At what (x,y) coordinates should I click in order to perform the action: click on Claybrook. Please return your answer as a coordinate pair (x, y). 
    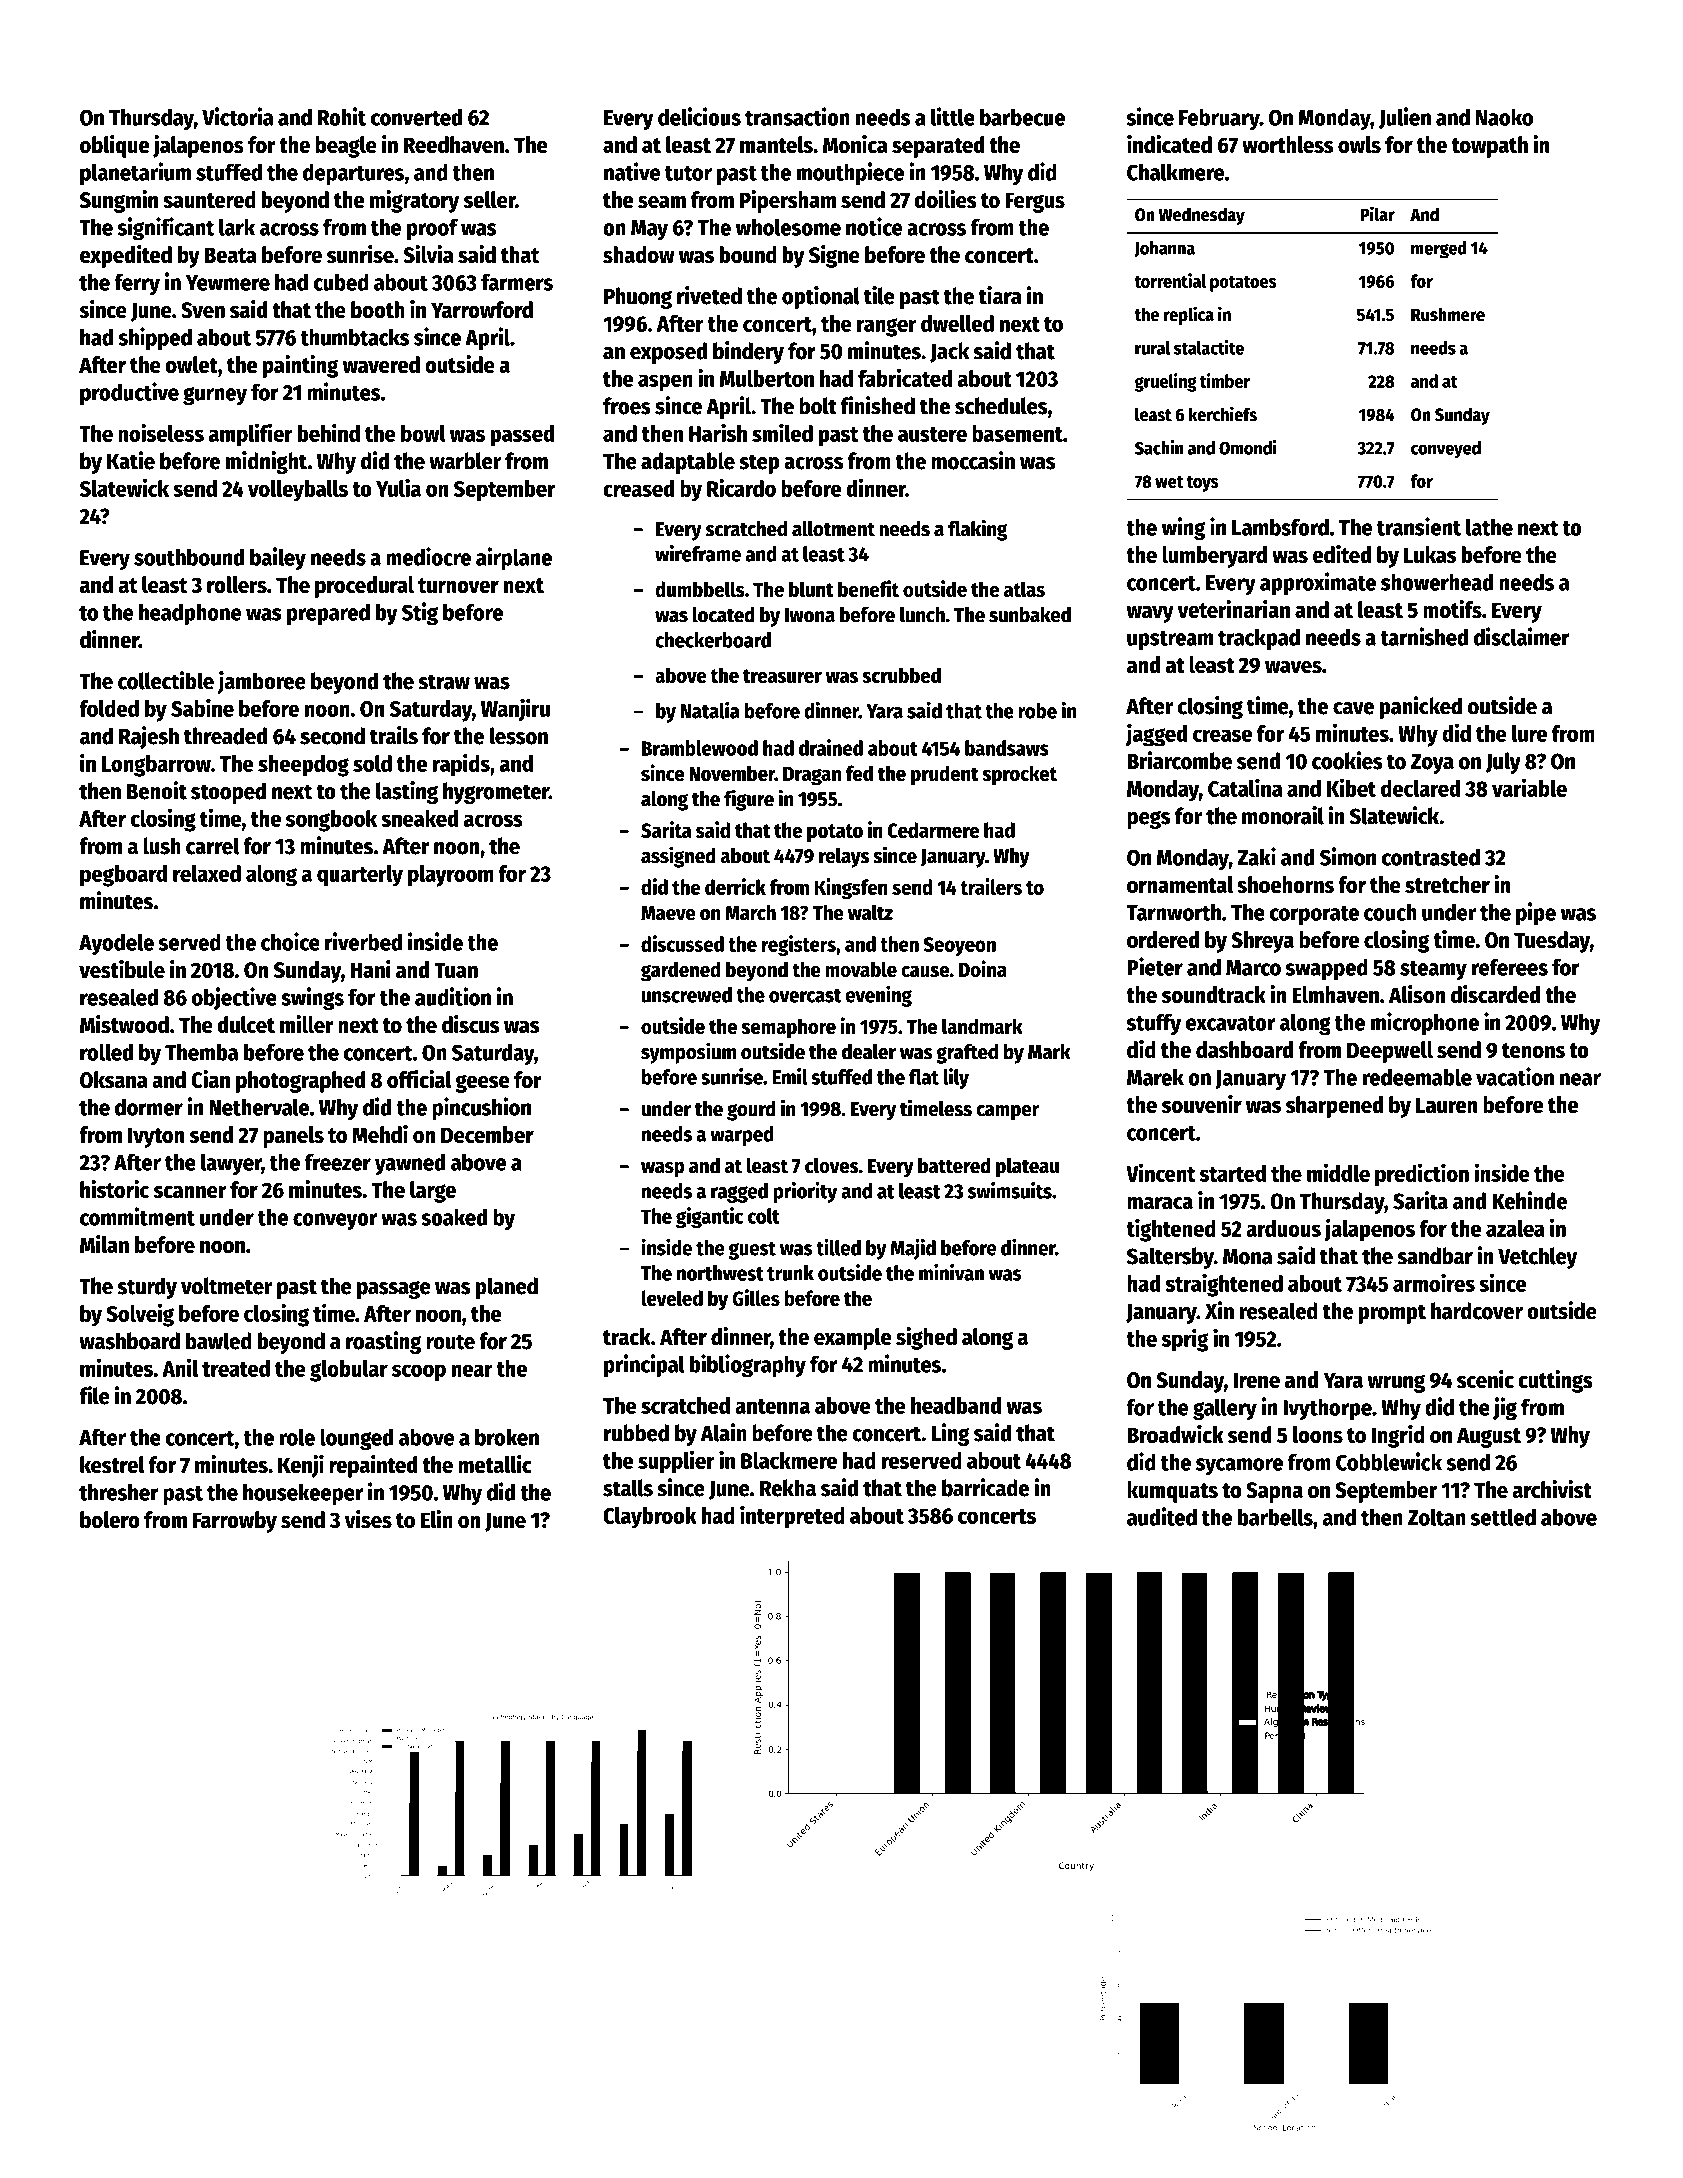
    Looking at the image, I should click on (650, 1518).
